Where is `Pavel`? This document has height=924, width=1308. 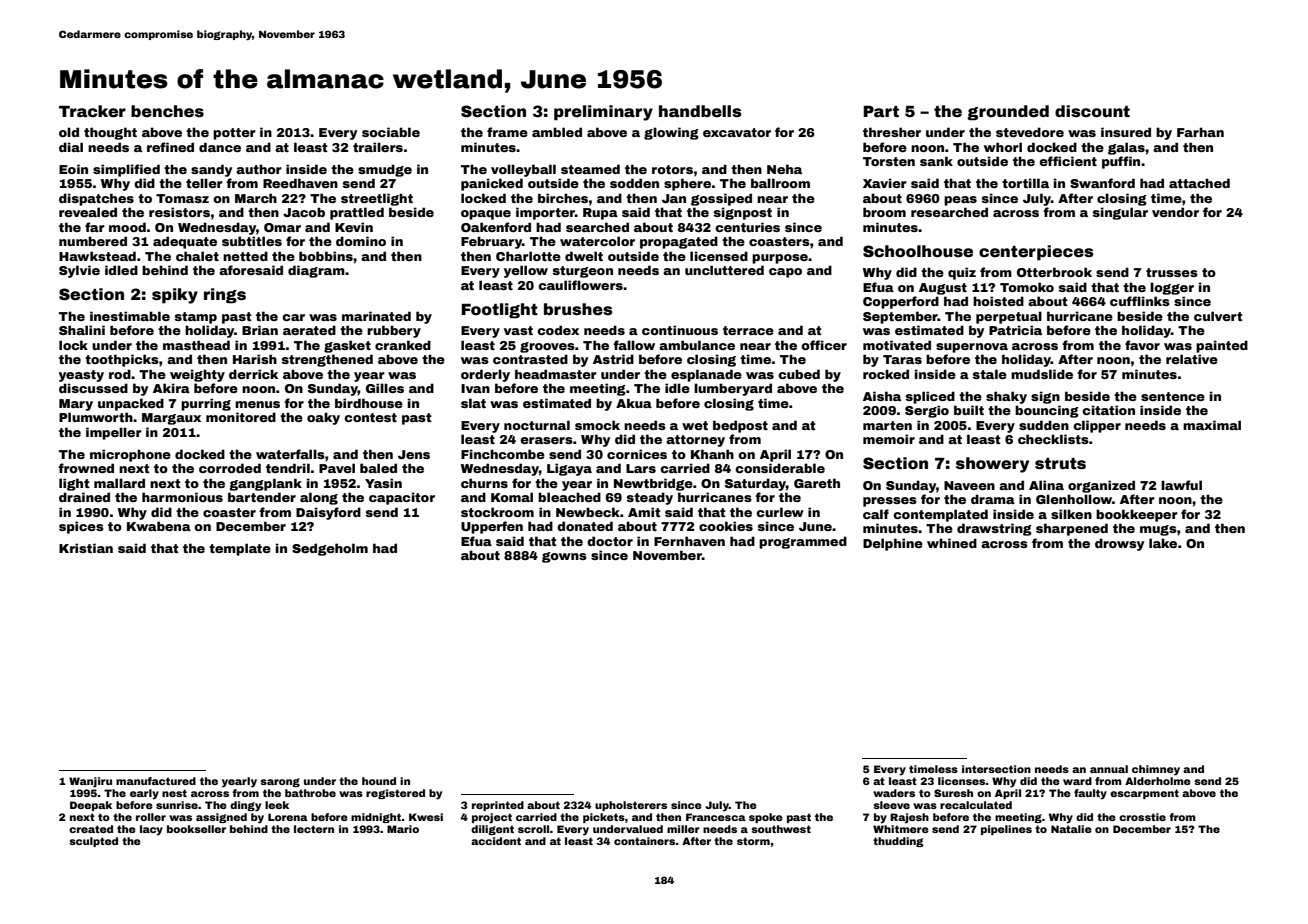
Pavel is located at coordinates (337, 468).
